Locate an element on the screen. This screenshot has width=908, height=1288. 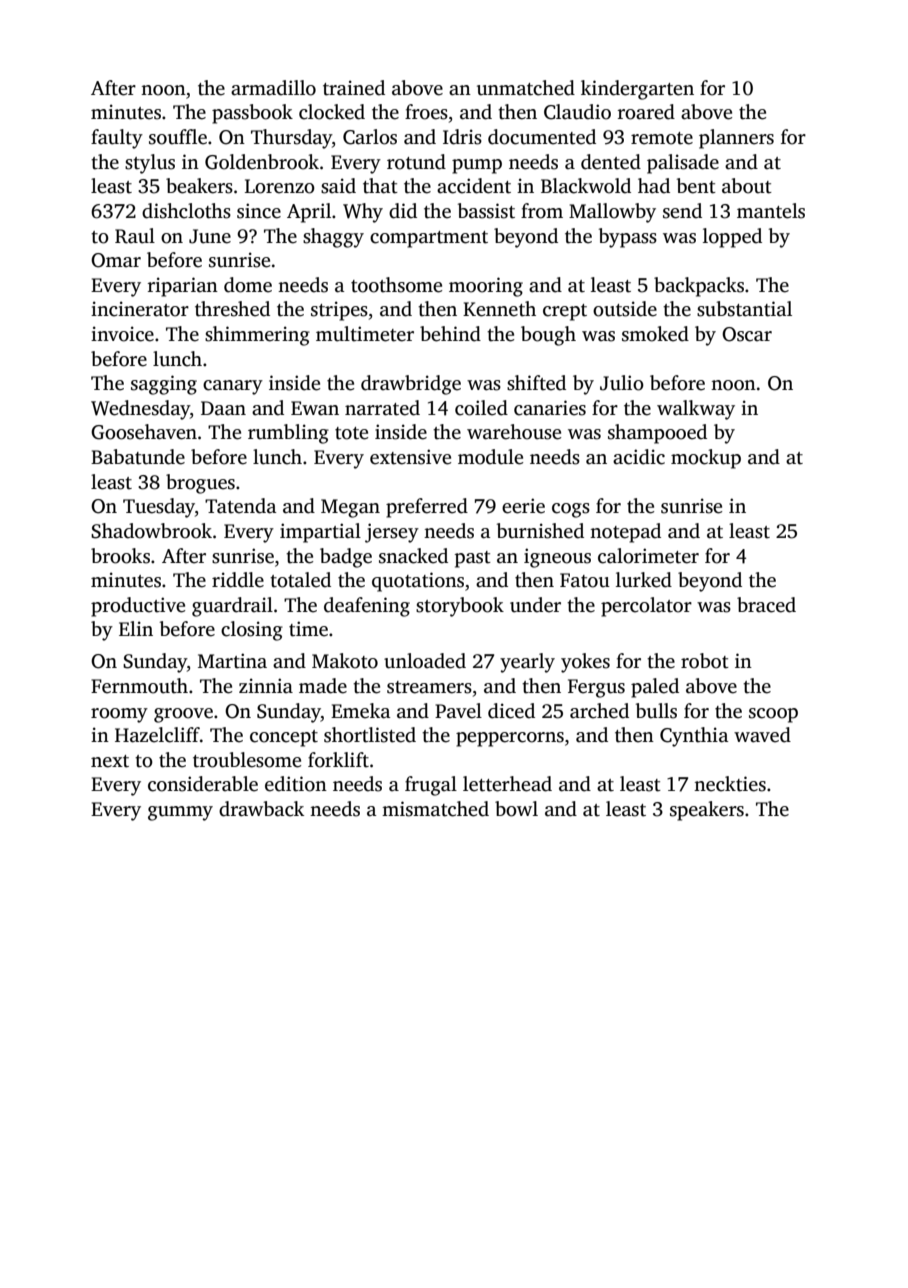
Elin is located at coordinates (136, 628).
